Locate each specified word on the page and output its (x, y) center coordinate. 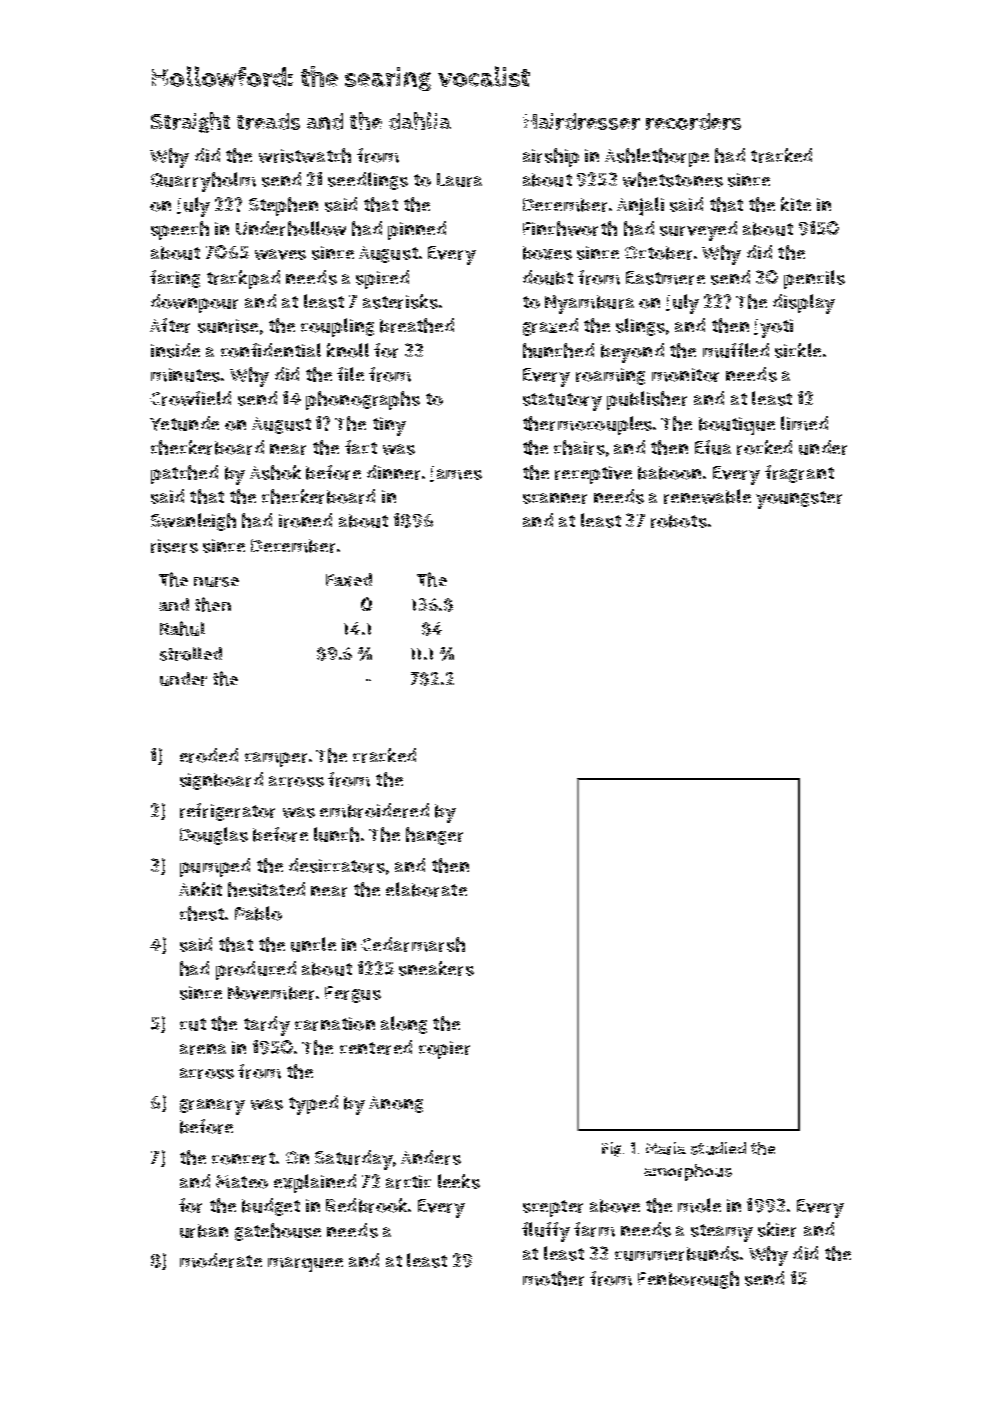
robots (679, 521)
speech (180, 230)
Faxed (349, 580)
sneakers (436, 968)
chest (202, 913)
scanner (555, 498)
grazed (550, 327)
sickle (798, 350)
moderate (221, 1260)
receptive (593, 475)
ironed (305, 520)
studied (718, 1148)
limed (804, 423)
